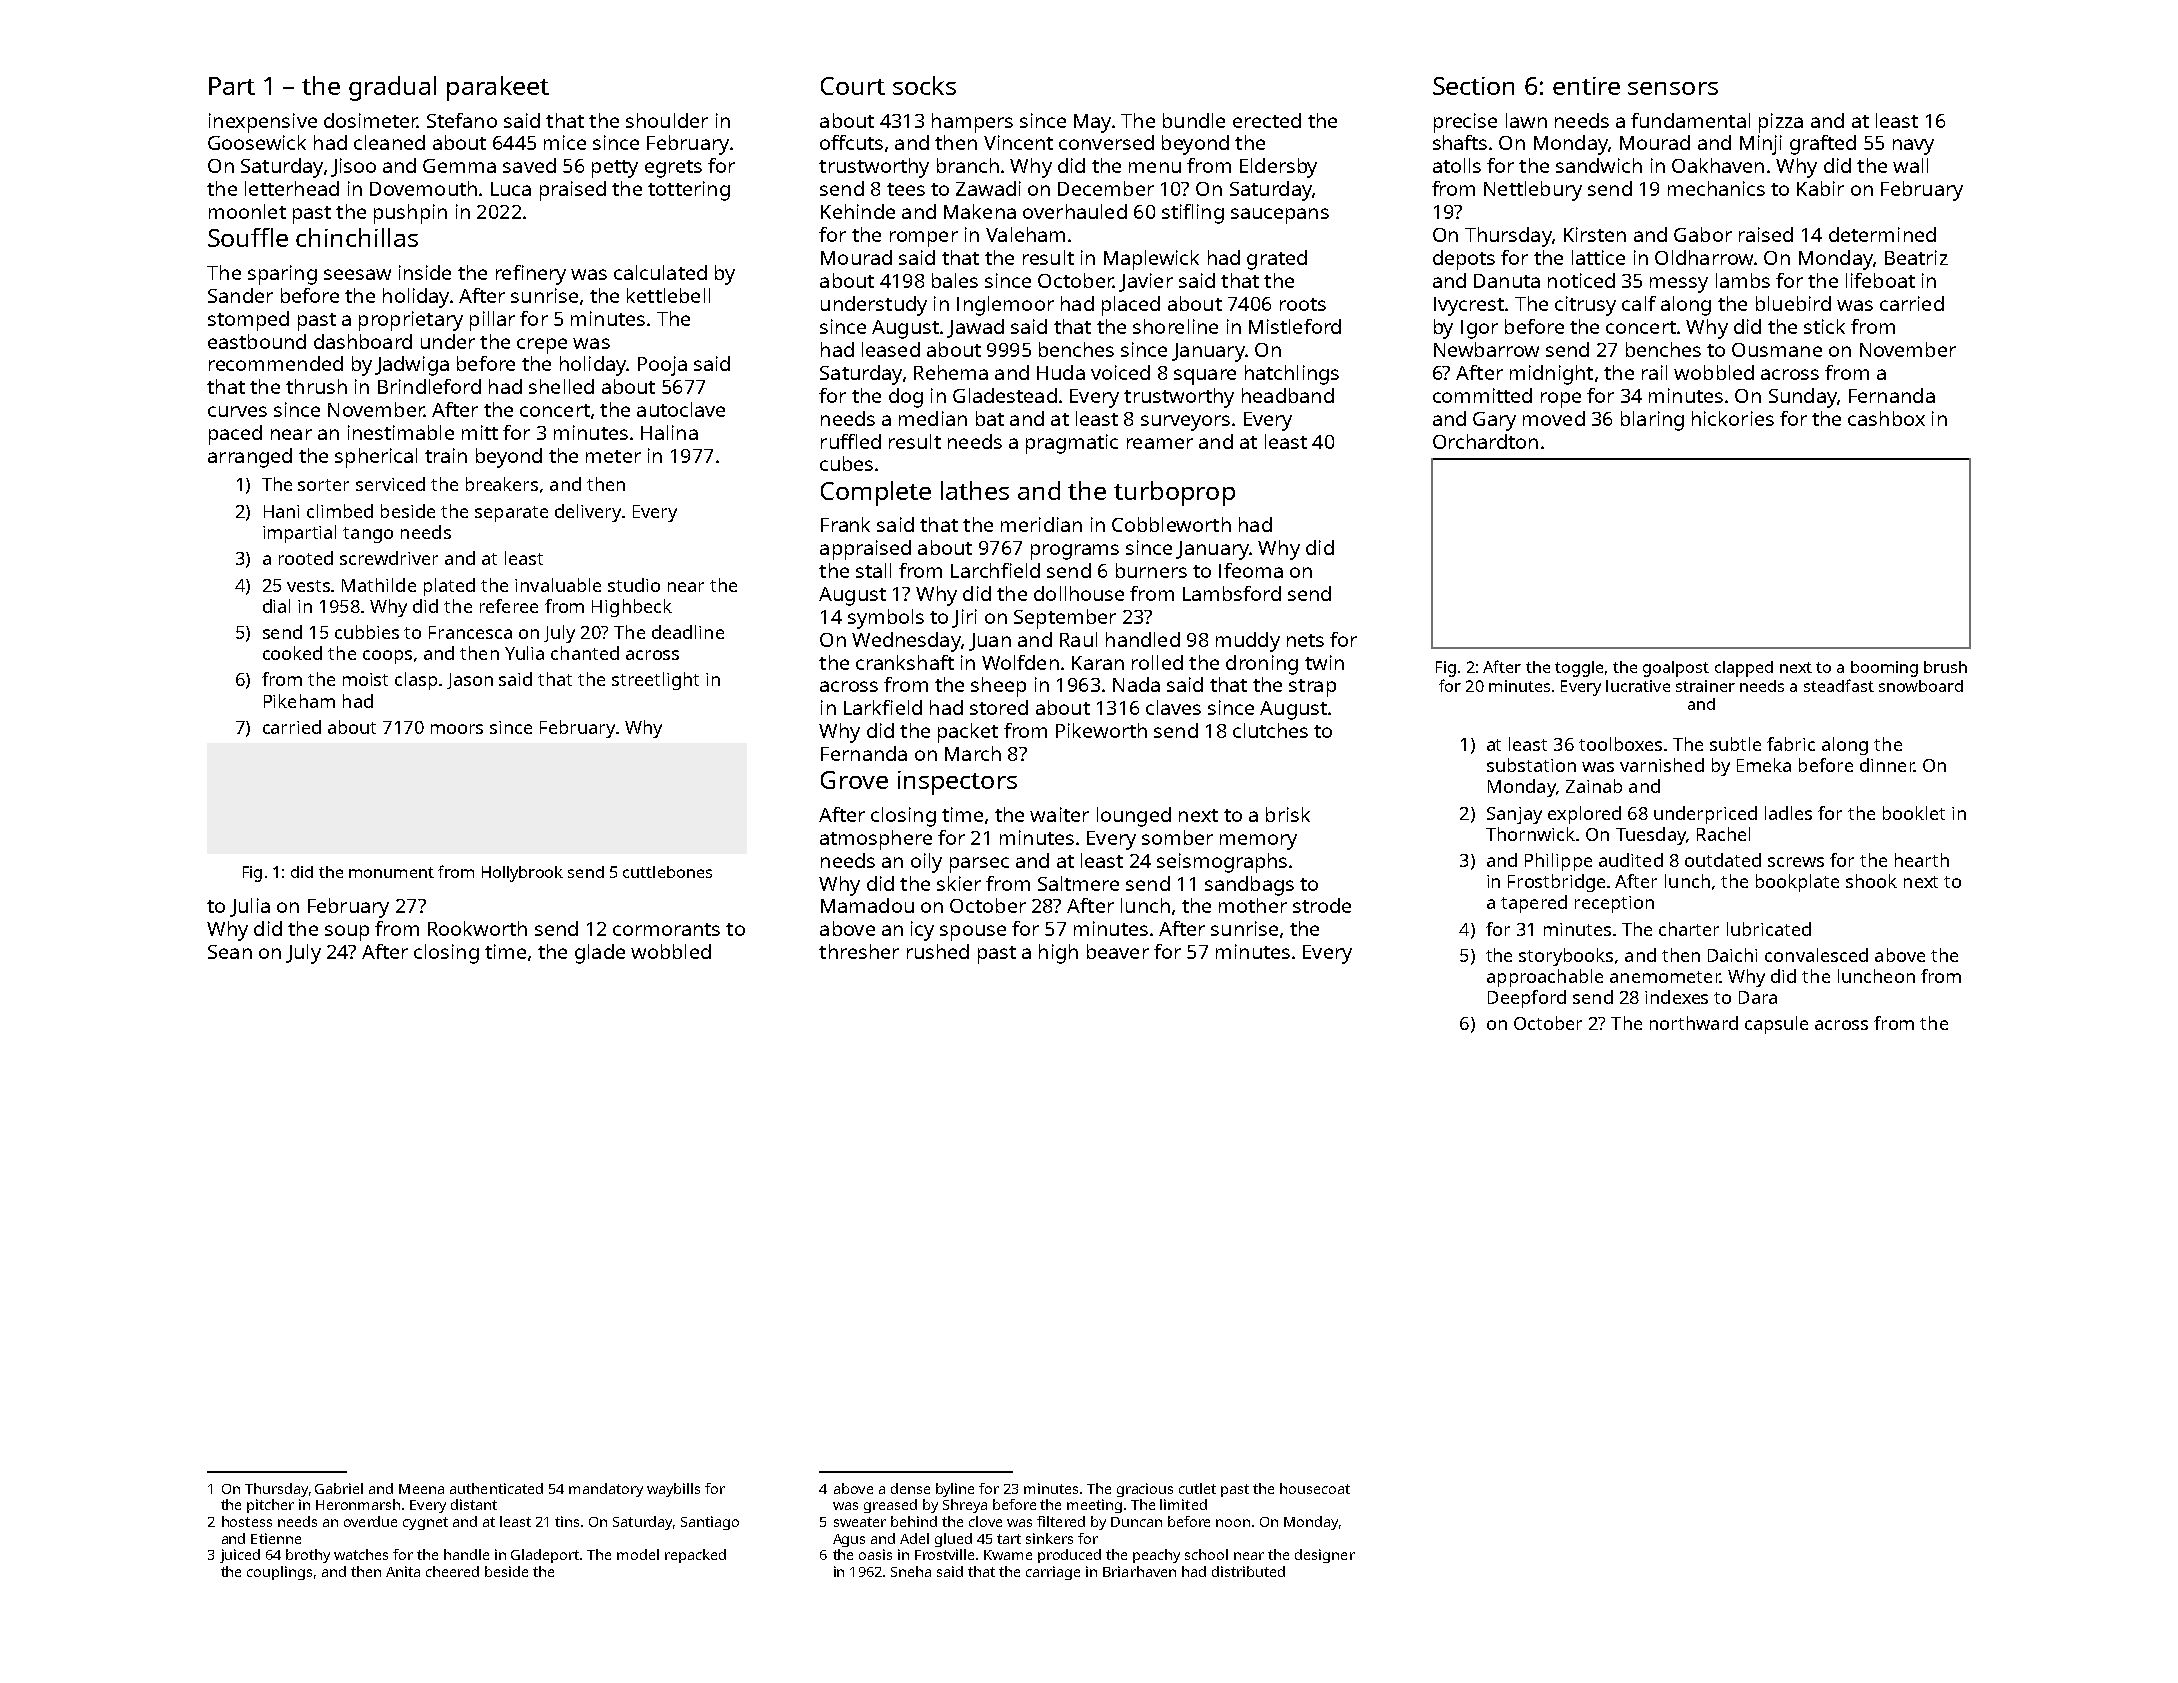 The image size is (2178, 1683). I want to click on northward, so click(1694, 1023).
